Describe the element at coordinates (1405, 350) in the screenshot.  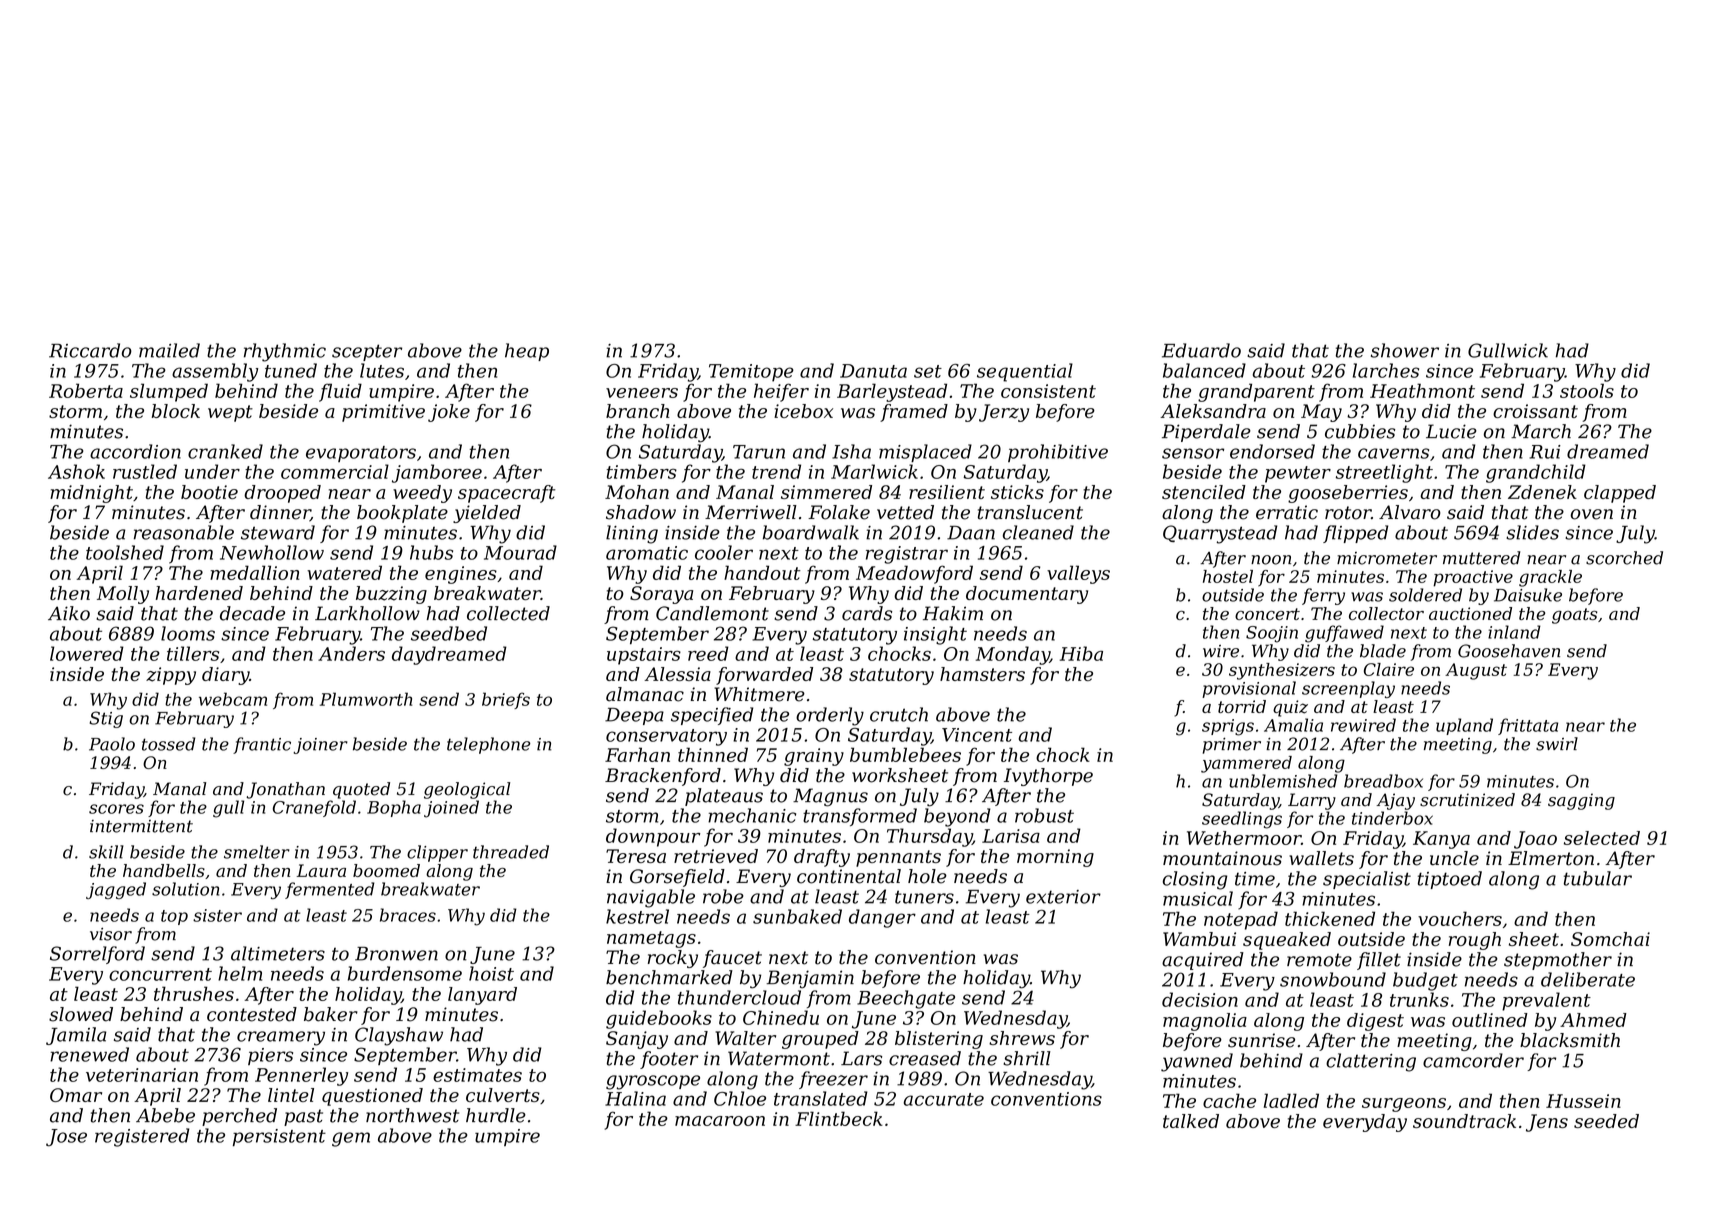
I see `shower` at that location.
